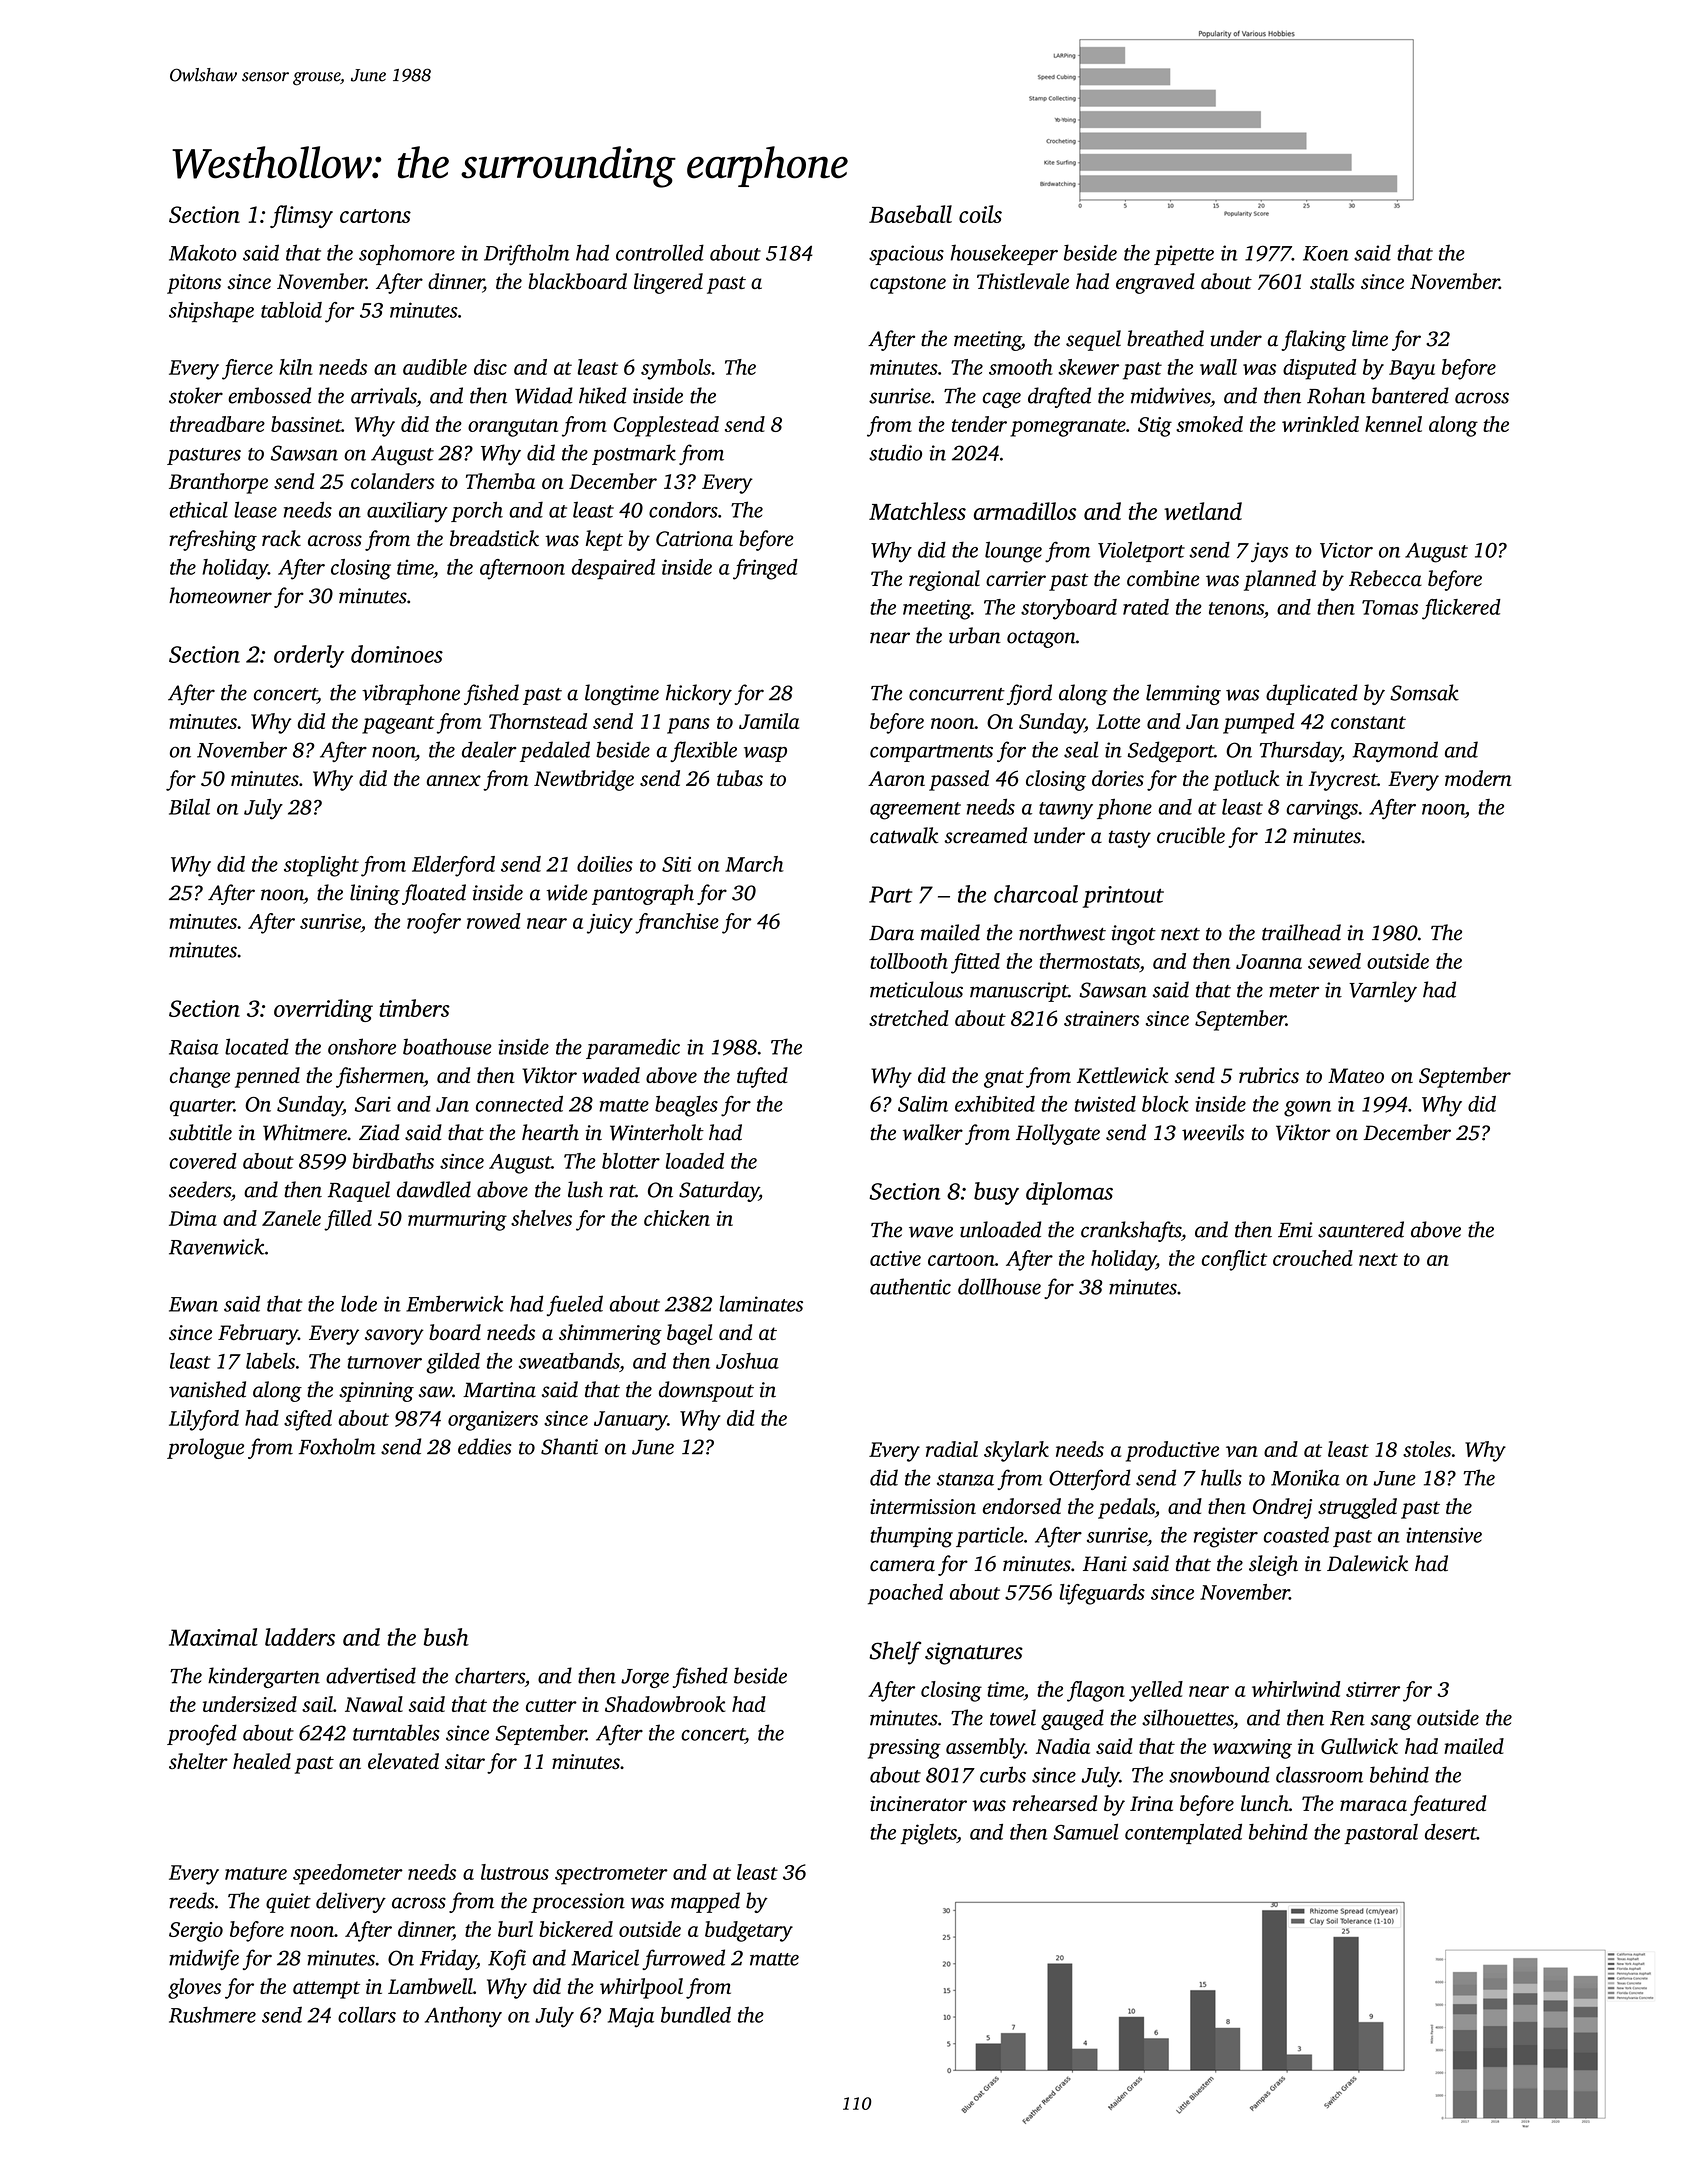 This screenshot has height=2178, width=1683. Describe the element at coordinates (367, 2014) in the screenshot. I see `collars` at that location.
